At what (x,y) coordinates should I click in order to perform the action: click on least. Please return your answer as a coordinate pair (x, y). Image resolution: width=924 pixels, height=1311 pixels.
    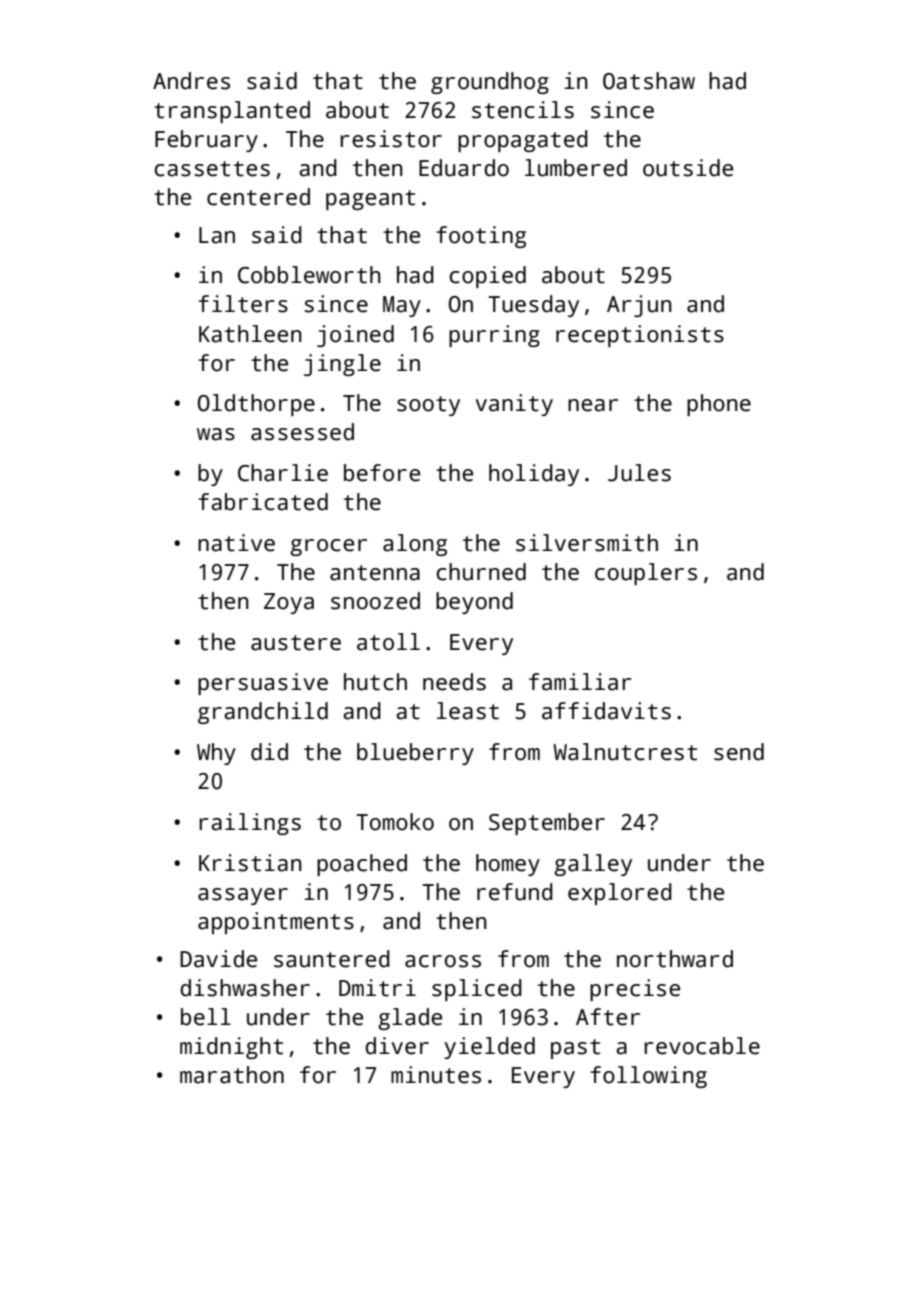
    Looking at the image, I should click on (468, 711).
